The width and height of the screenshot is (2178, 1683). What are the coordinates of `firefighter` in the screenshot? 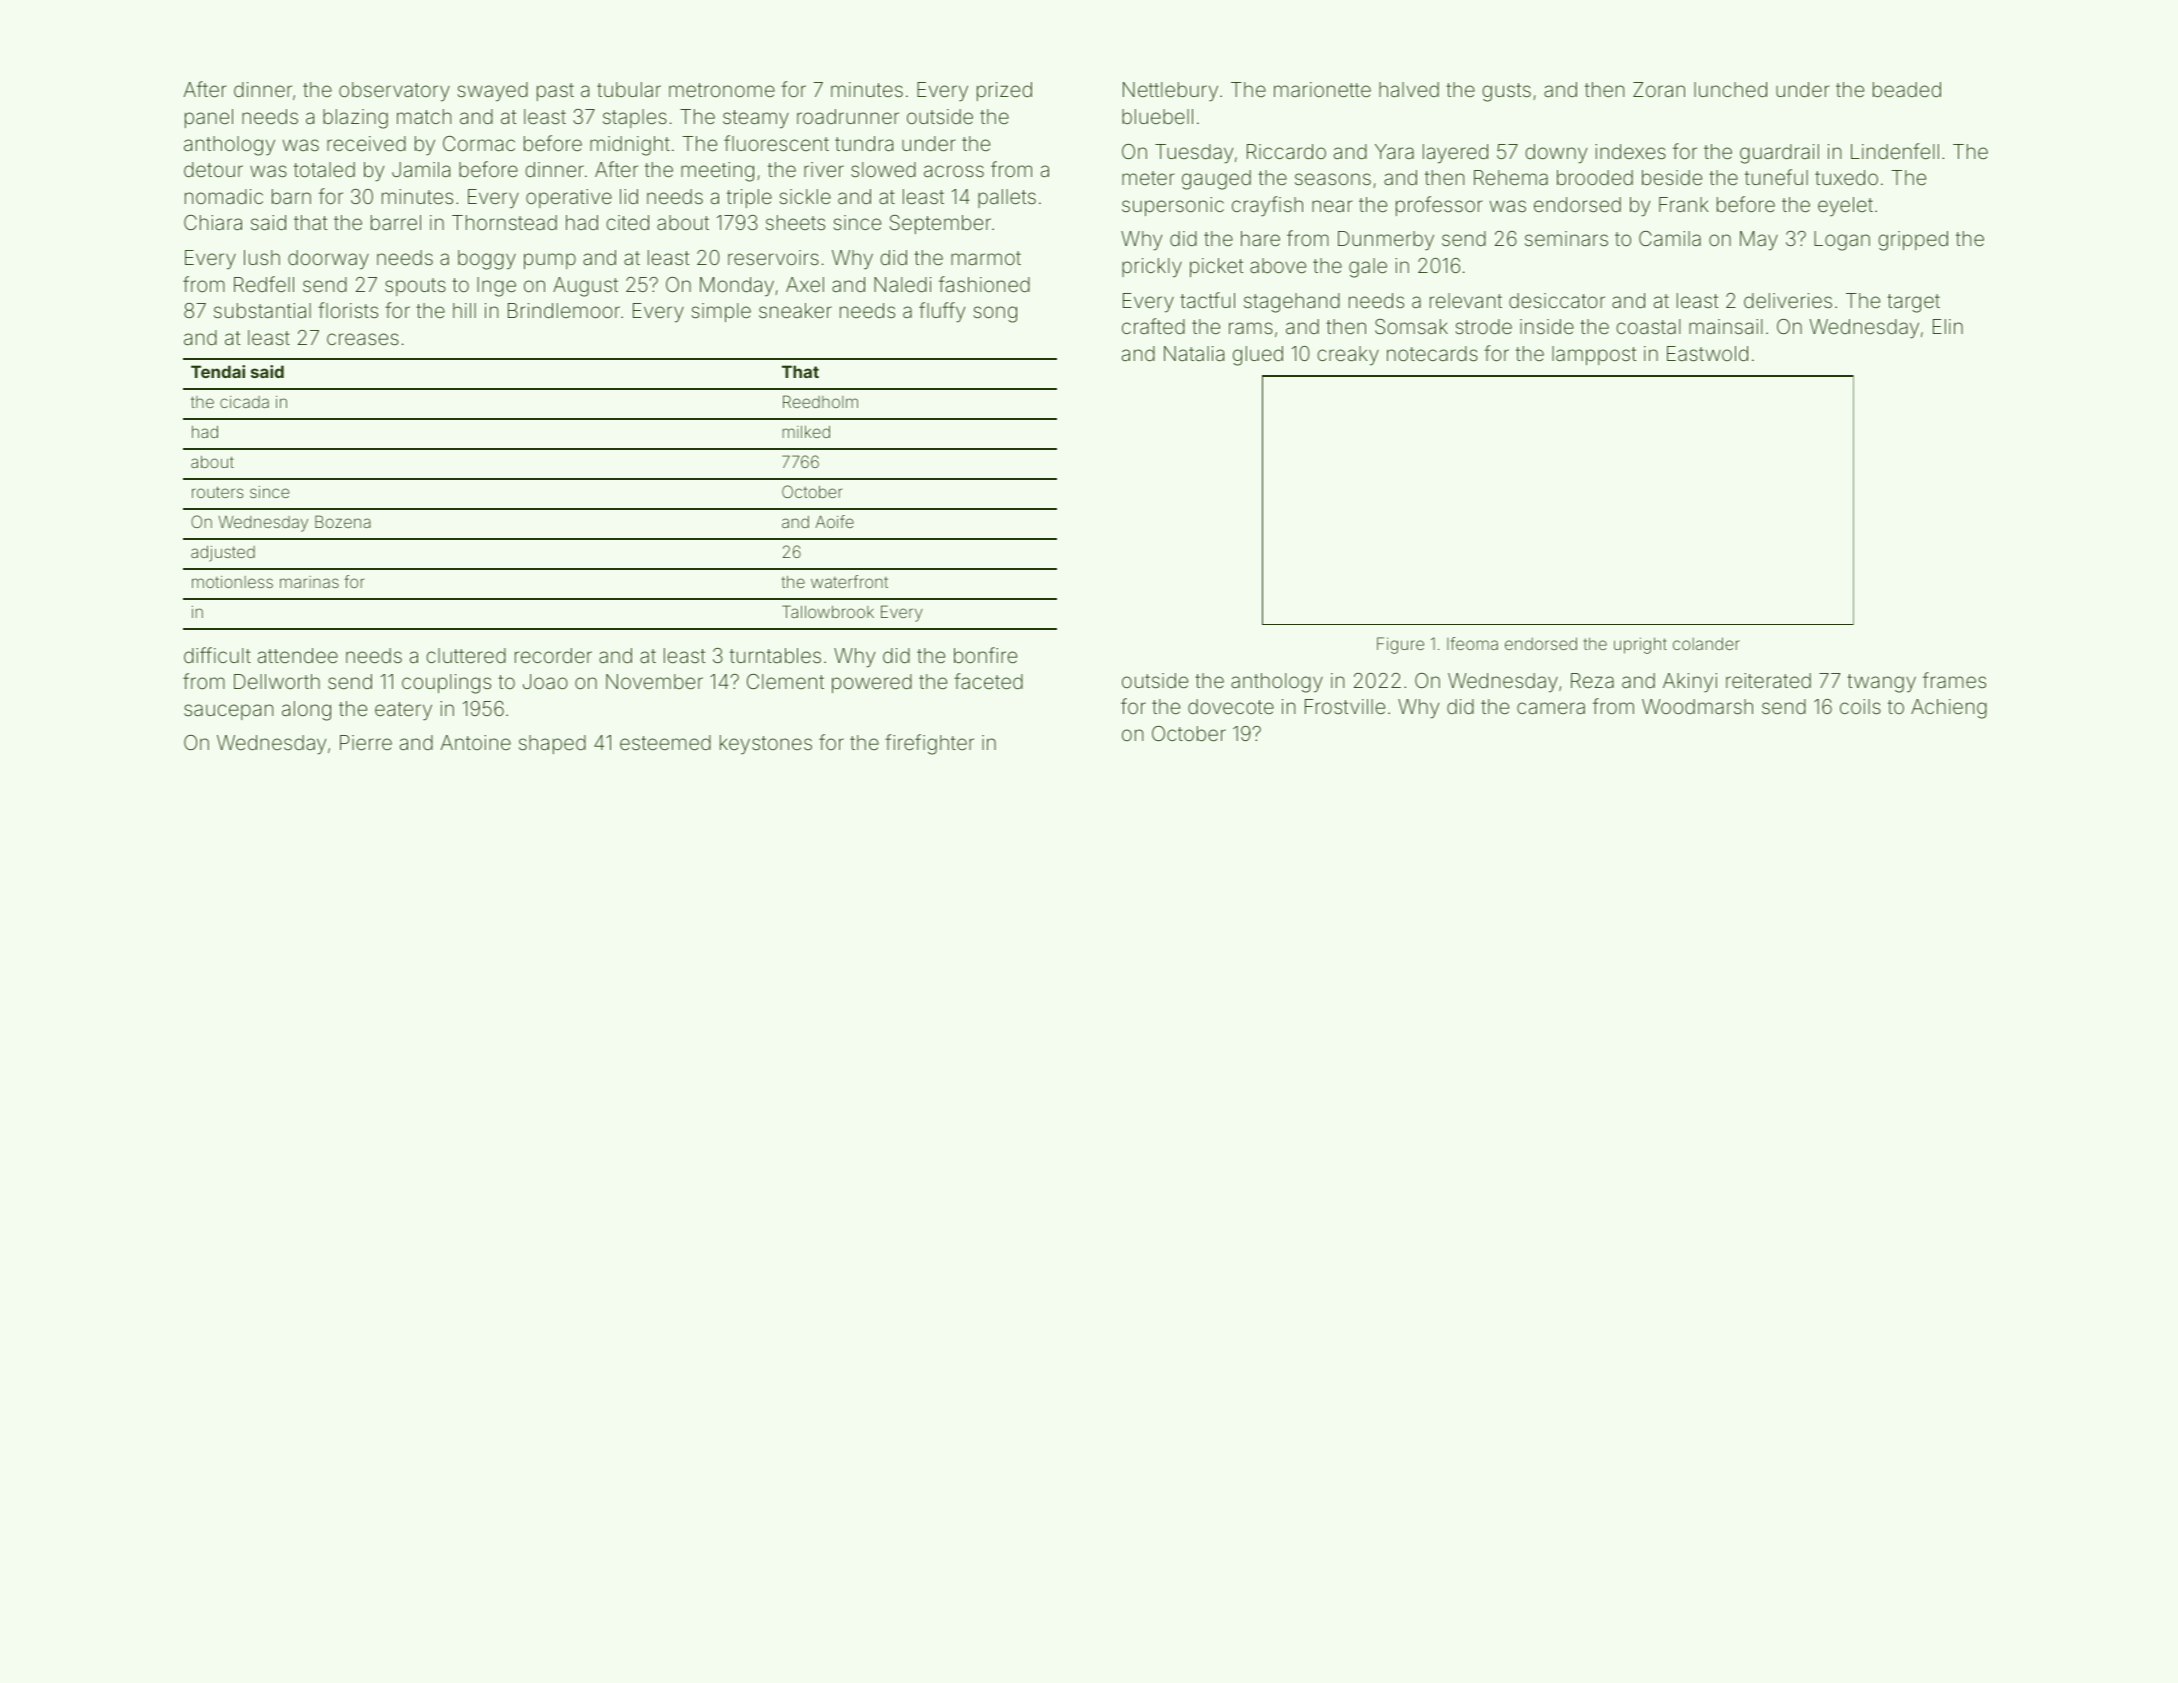 It's located at (929, 744).
